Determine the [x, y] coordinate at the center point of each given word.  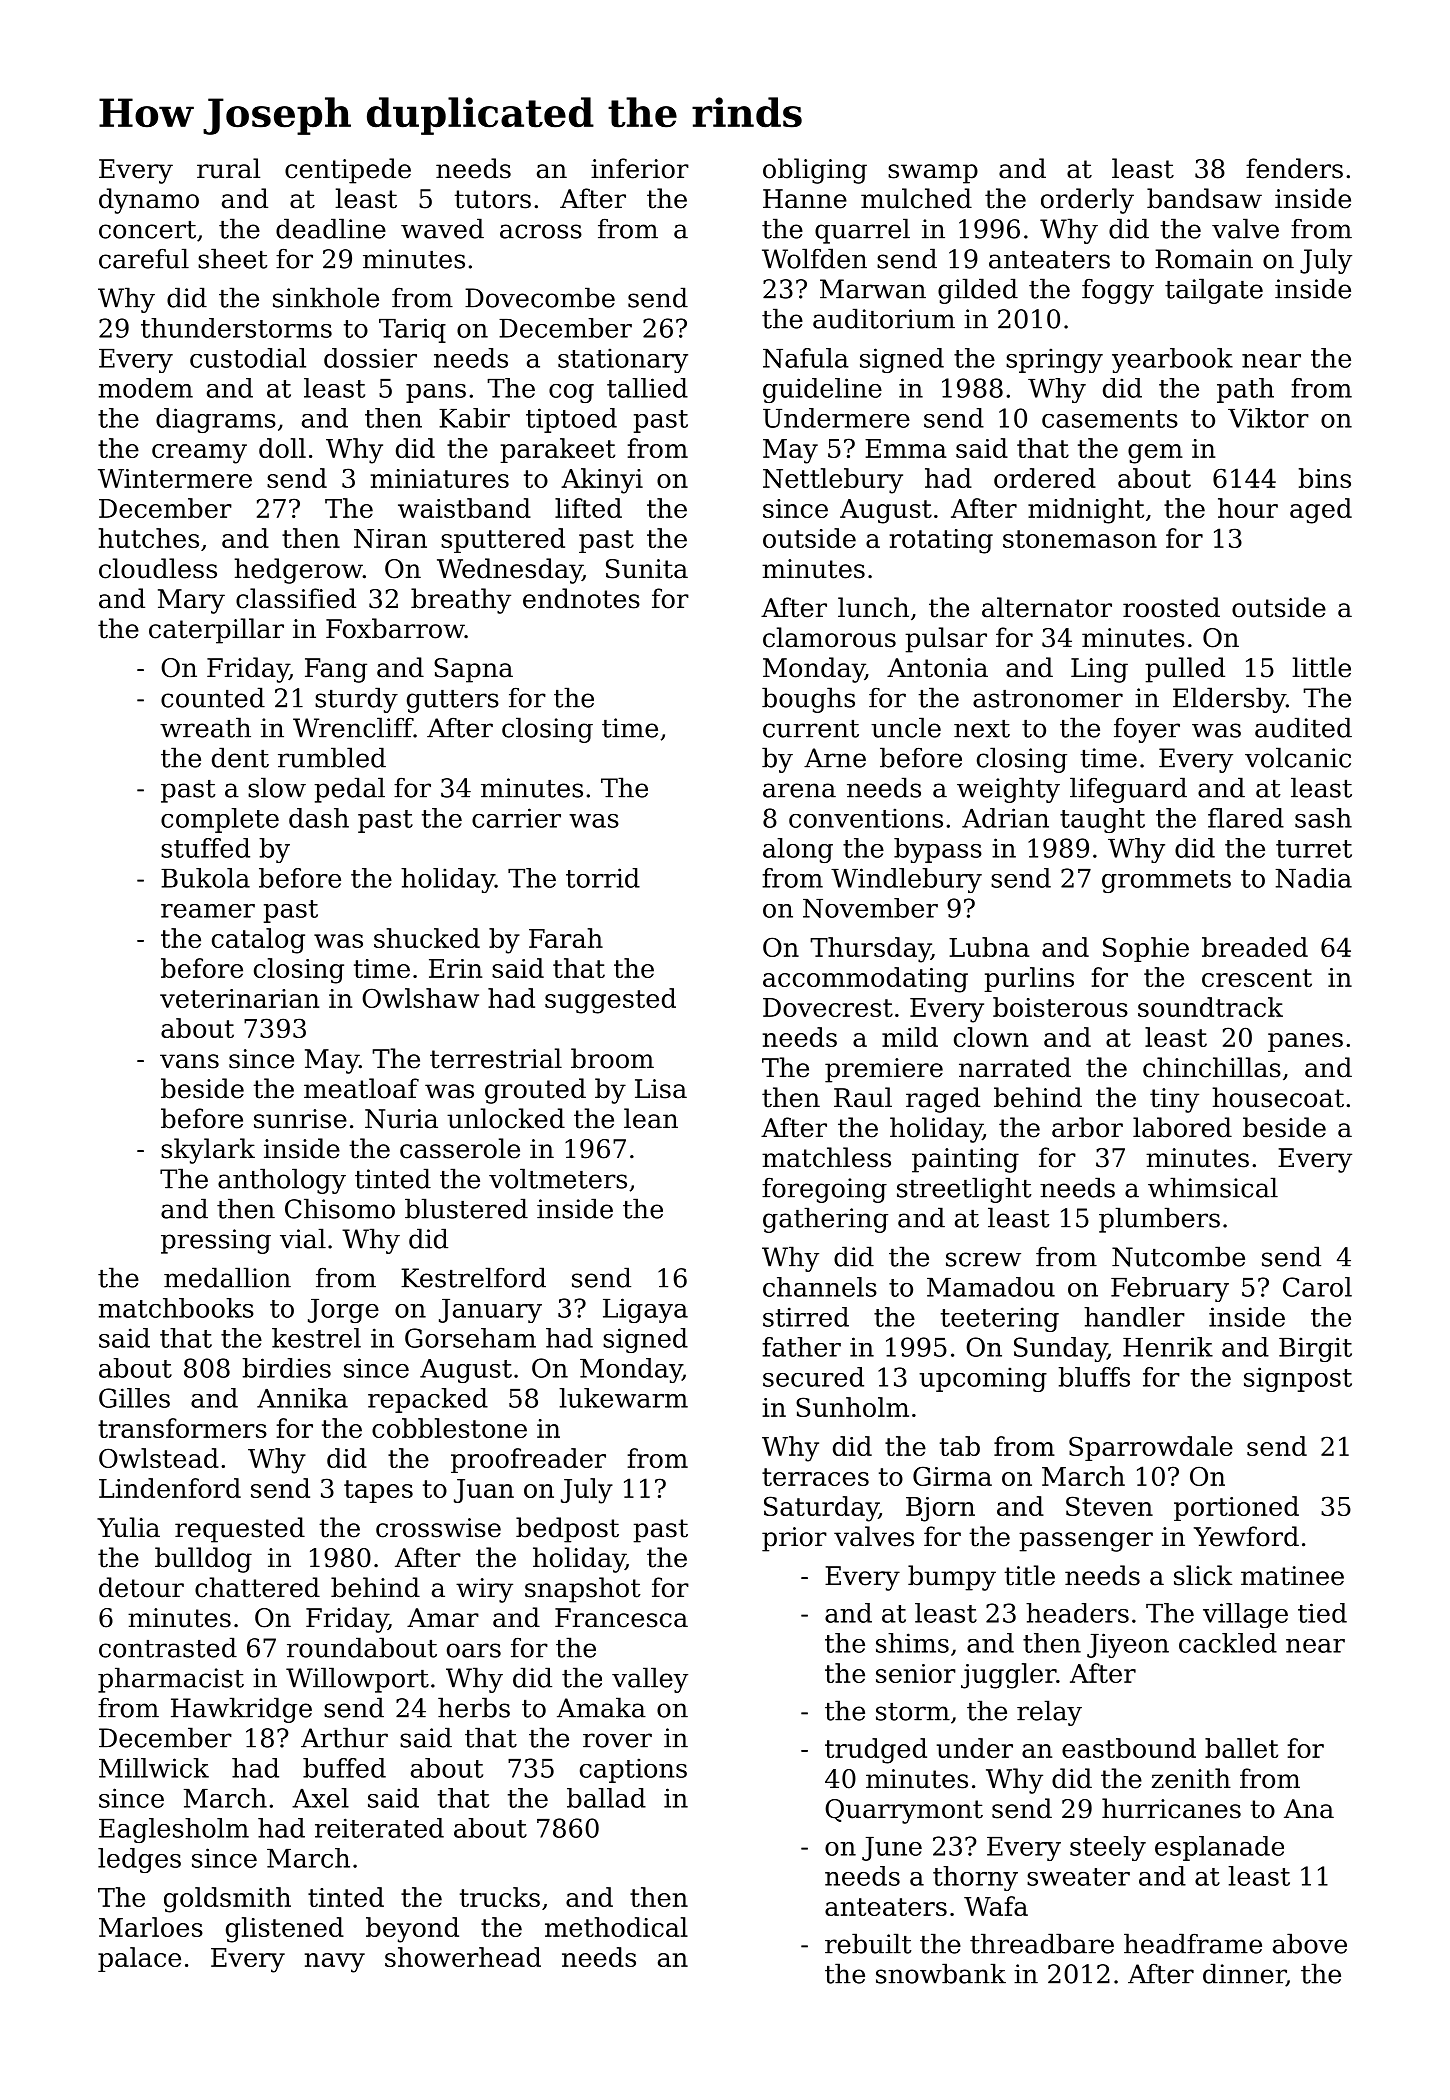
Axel [320, 1798]
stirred [806, 1317]
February [1170, 1289]
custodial [248, 358]
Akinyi [602, 481]
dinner [1244, 1974]
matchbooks [176, 1308]
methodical [616, 1927]
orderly [1087, 201]
